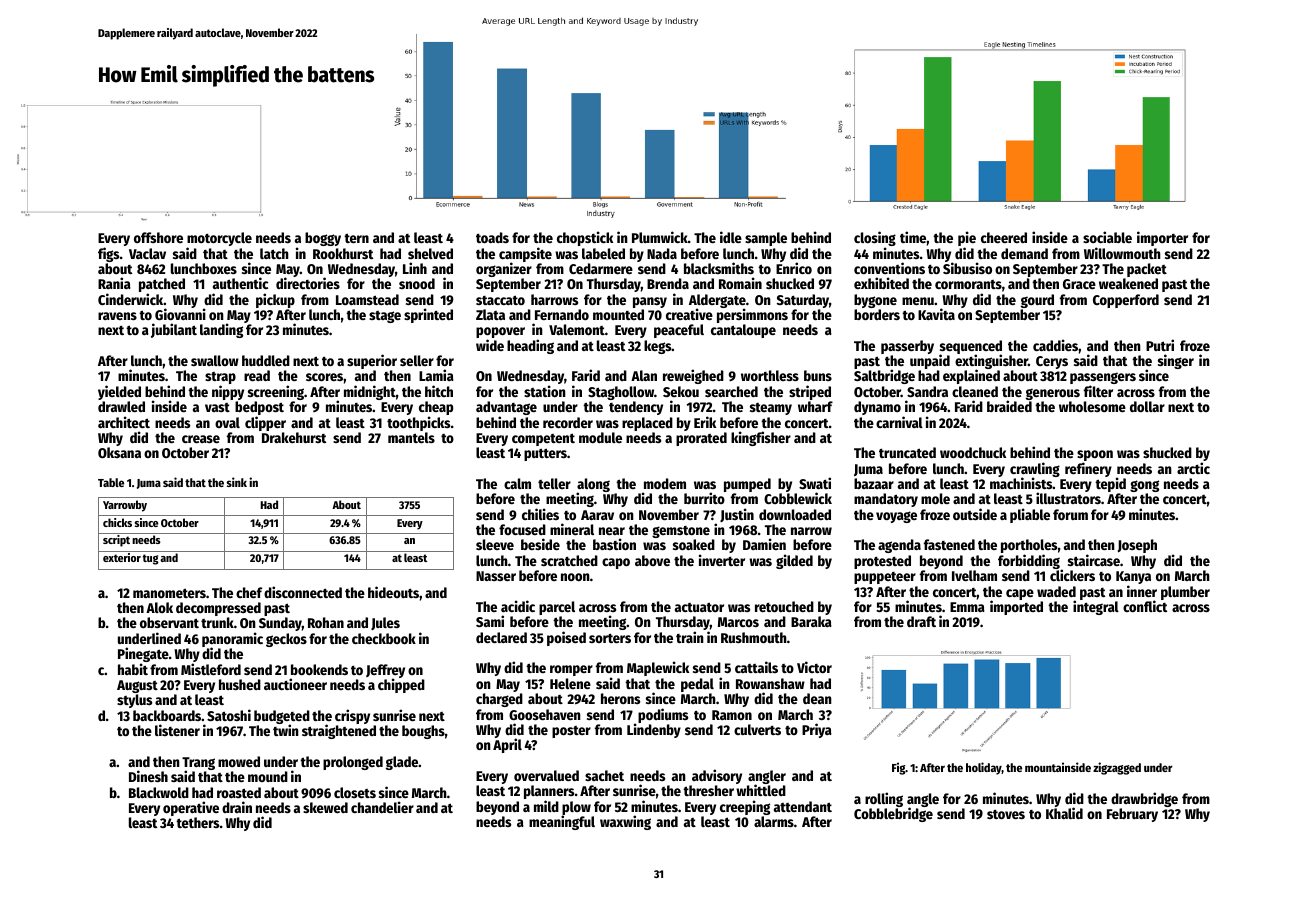 This screenshot has height=924, width=1308. I want to click on draft, so click(921, 621).
